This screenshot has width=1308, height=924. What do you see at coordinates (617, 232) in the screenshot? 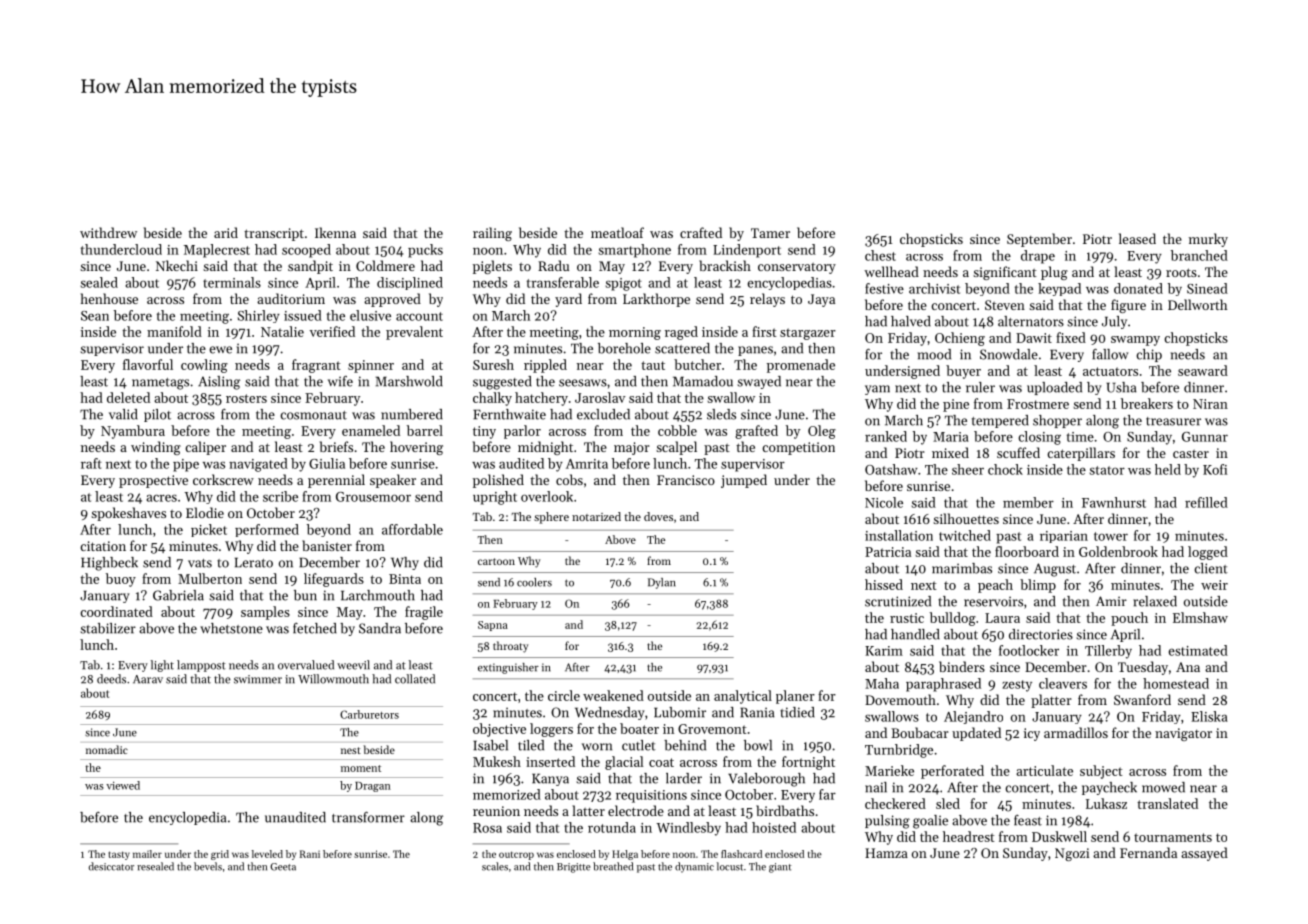
I see `meatloaf` at bounding box center [617, 232].
